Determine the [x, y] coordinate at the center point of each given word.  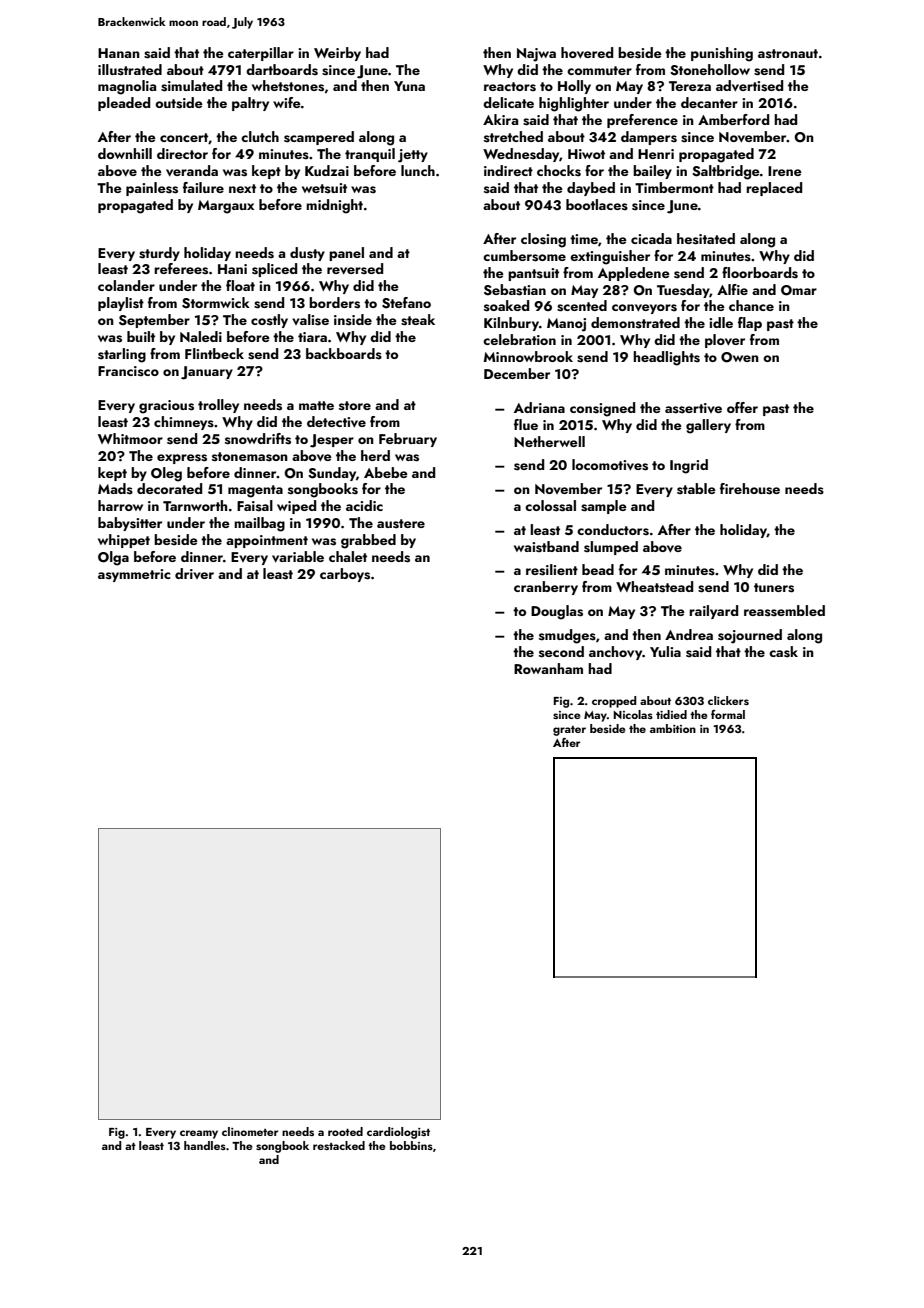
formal [728, 714]
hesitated [706, 239]
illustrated [130, 70]
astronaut [788, 54]
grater [569, 731]
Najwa [536, 55]
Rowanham [548, 668]
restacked [339, 1145]
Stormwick [216, 303]
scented [582, 306]
